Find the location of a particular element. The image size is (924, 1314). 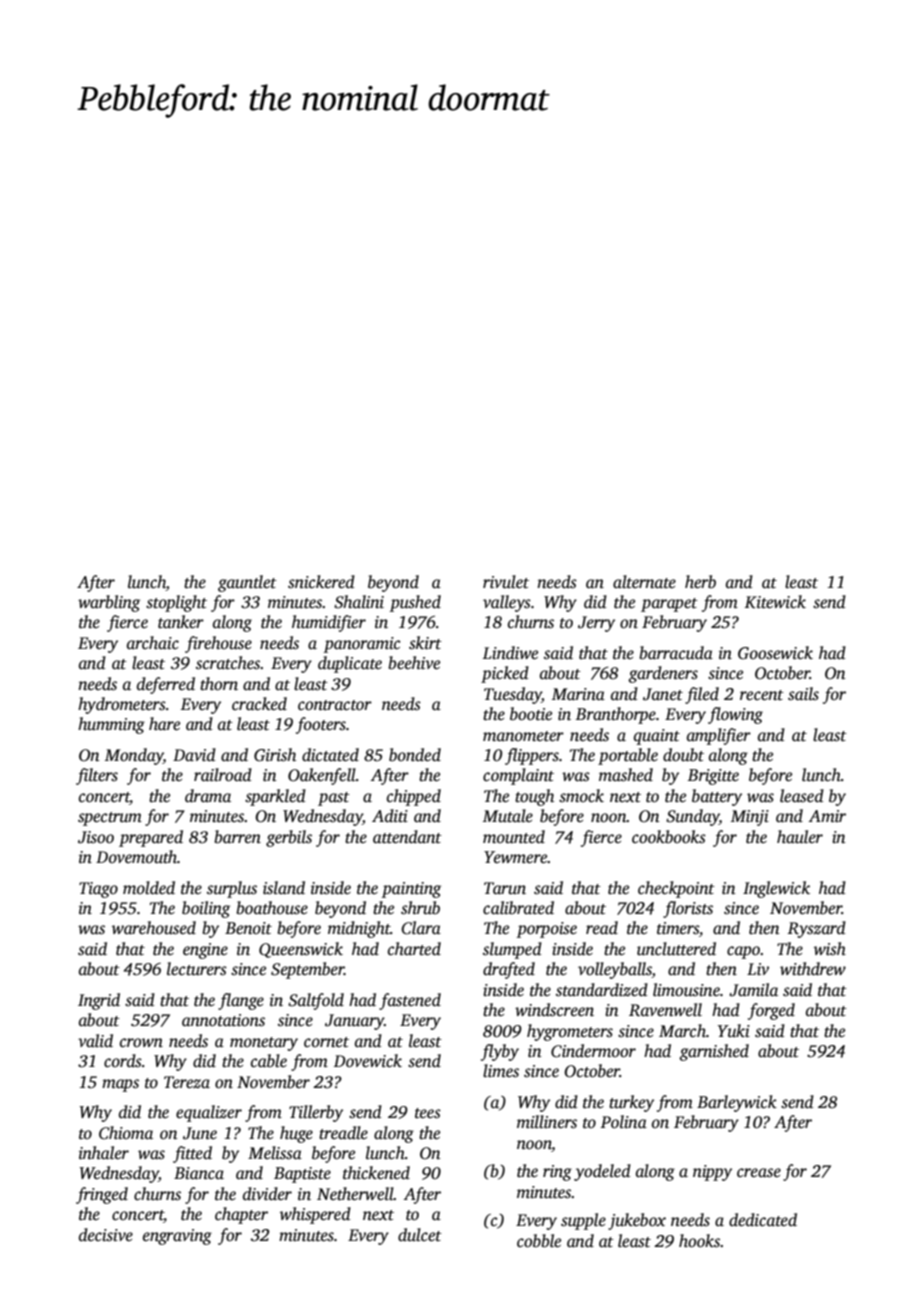

island is located at coordinates (284, 888).
